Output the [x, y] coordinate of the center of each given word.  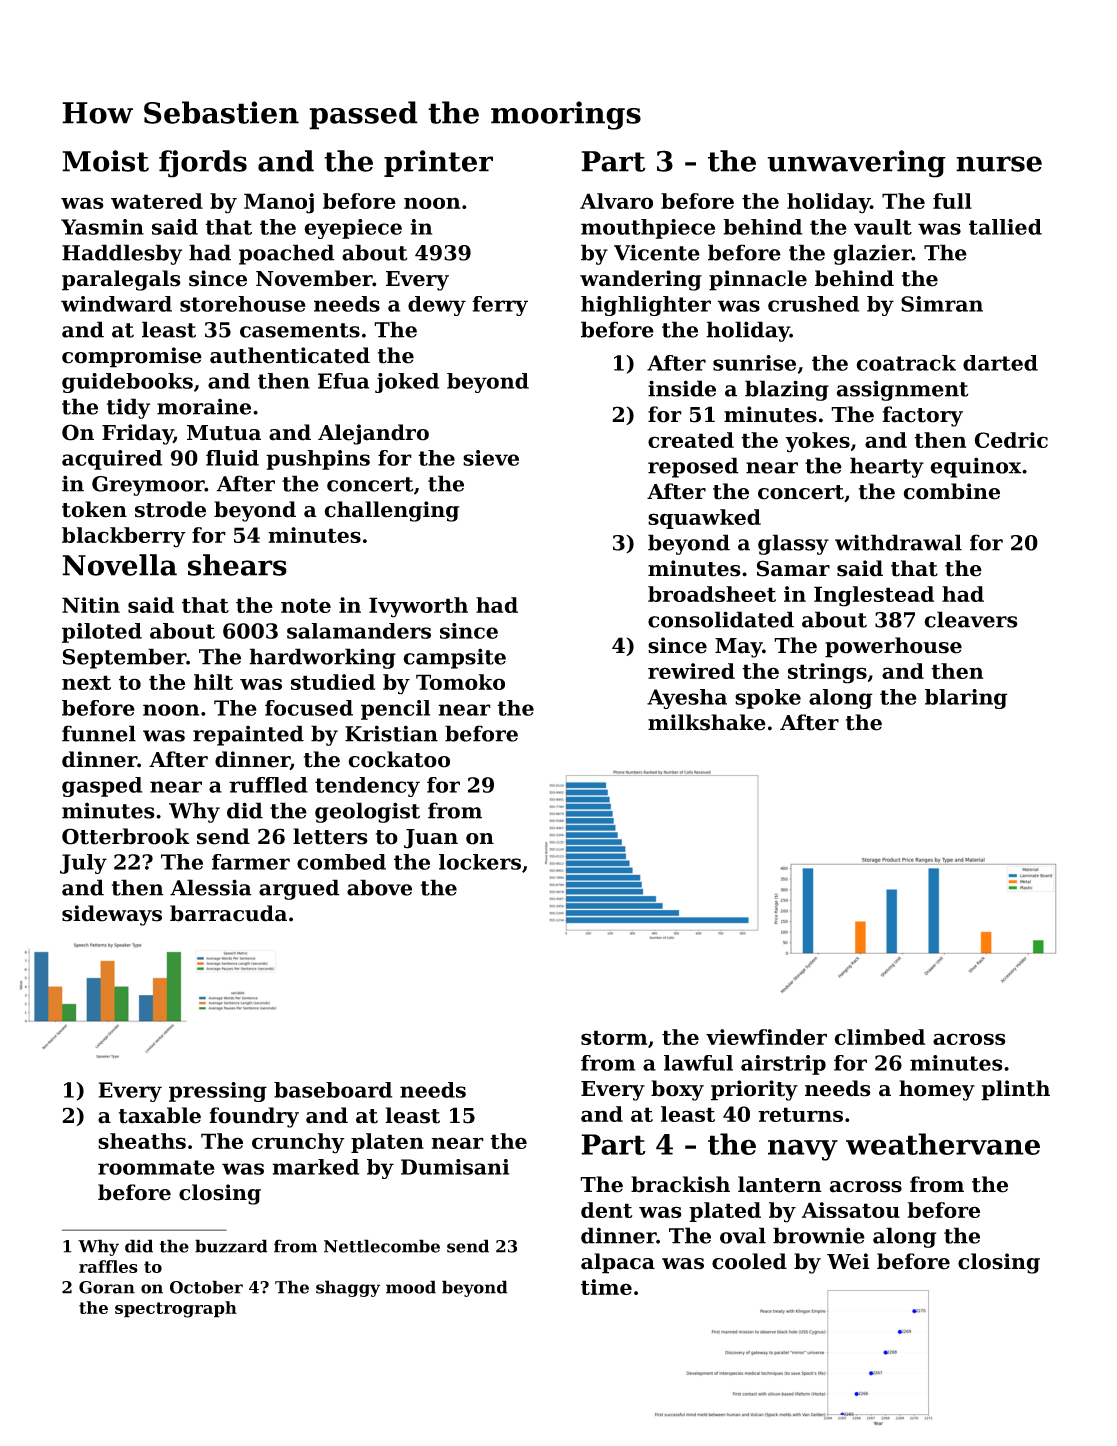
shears [237, 565]
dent [606, 1210]
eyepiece [353, 229]
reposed [693, 467]
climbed [879, 1037]
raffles [108, 1266]
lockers [480, 862]
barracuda [228, 913]
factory [922, 416]
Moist [105, 161]
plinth [1015, 1090]
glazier [872, 254]
